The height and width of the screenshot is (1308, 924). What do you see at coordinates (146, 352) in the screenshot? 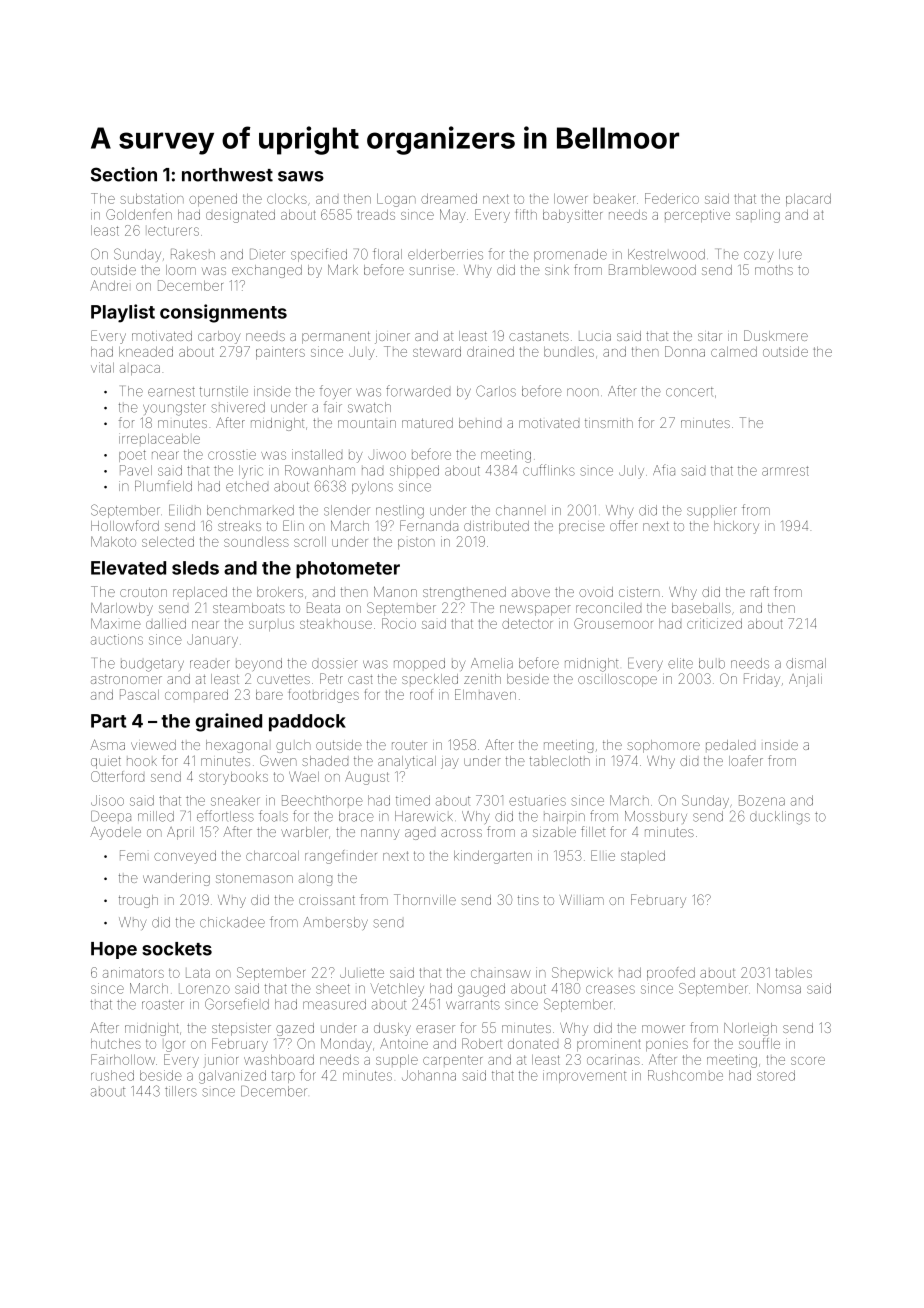
I see `kneaded` at bounding box center [146, 352].
